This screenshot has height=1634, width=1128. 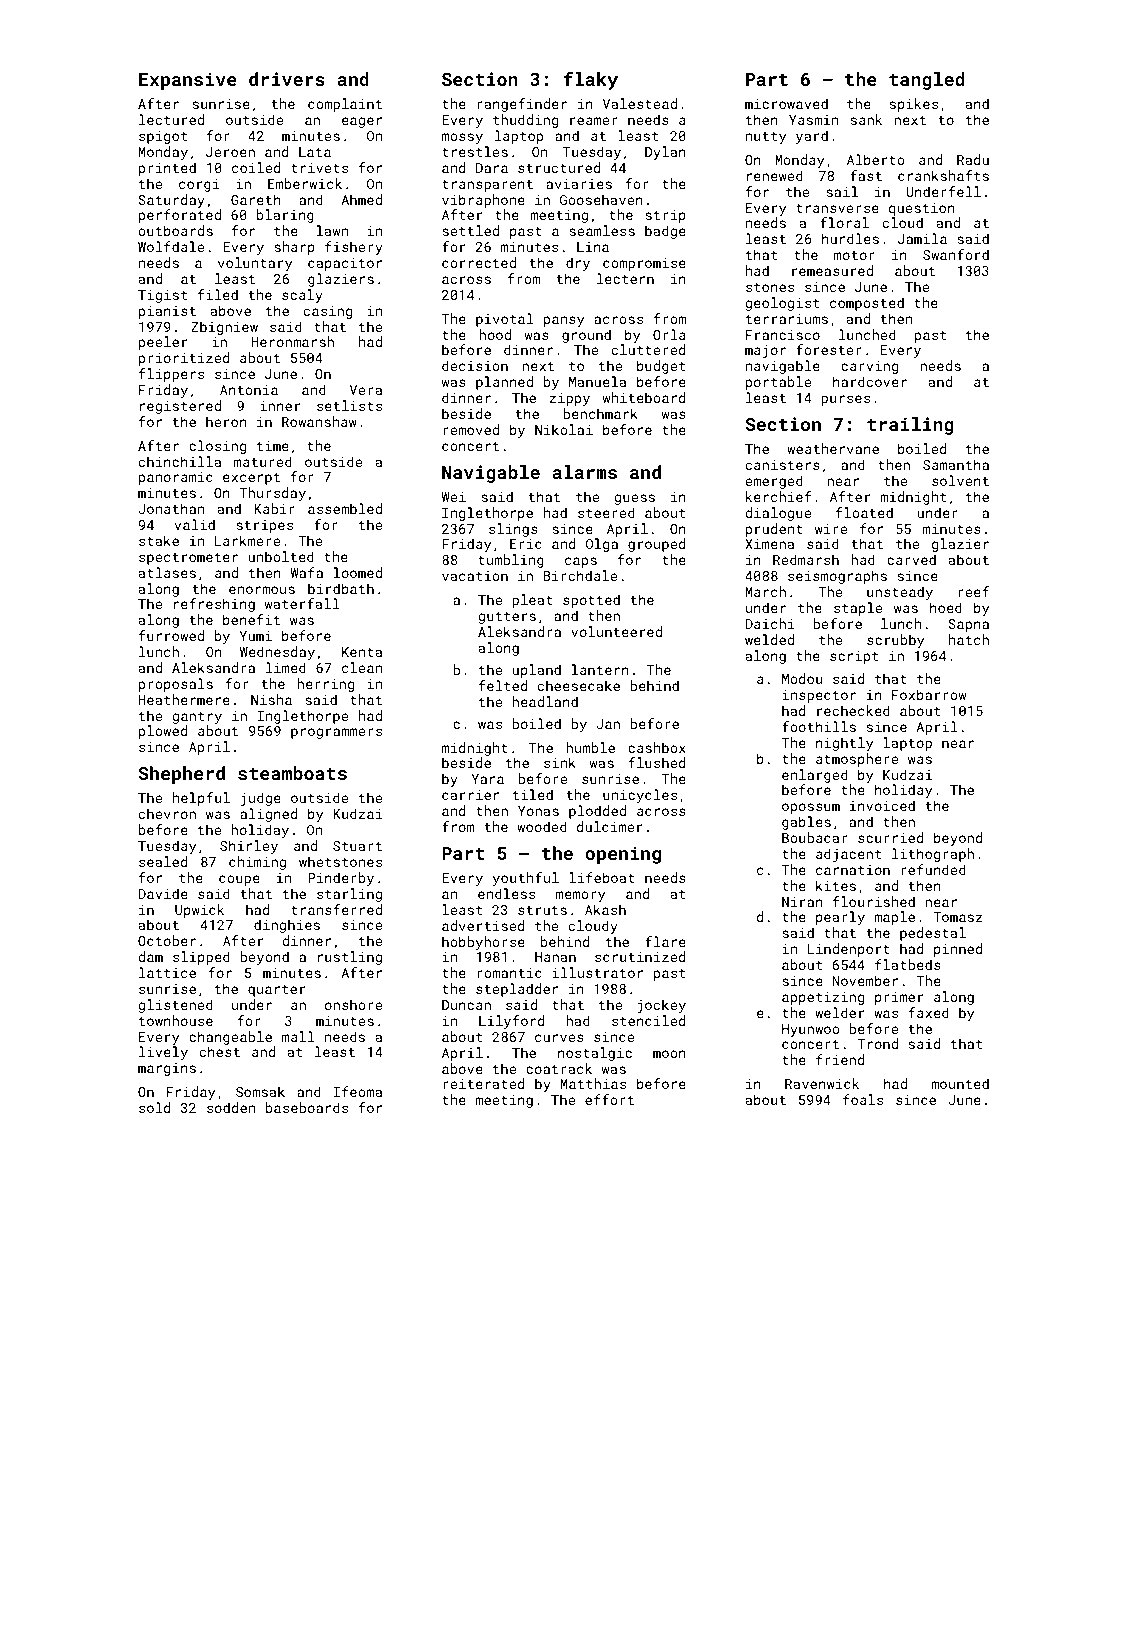 What do you see at coordinates (564, 321) in the screenshot?
I see `pansy` at bounding box center [564, 321].
